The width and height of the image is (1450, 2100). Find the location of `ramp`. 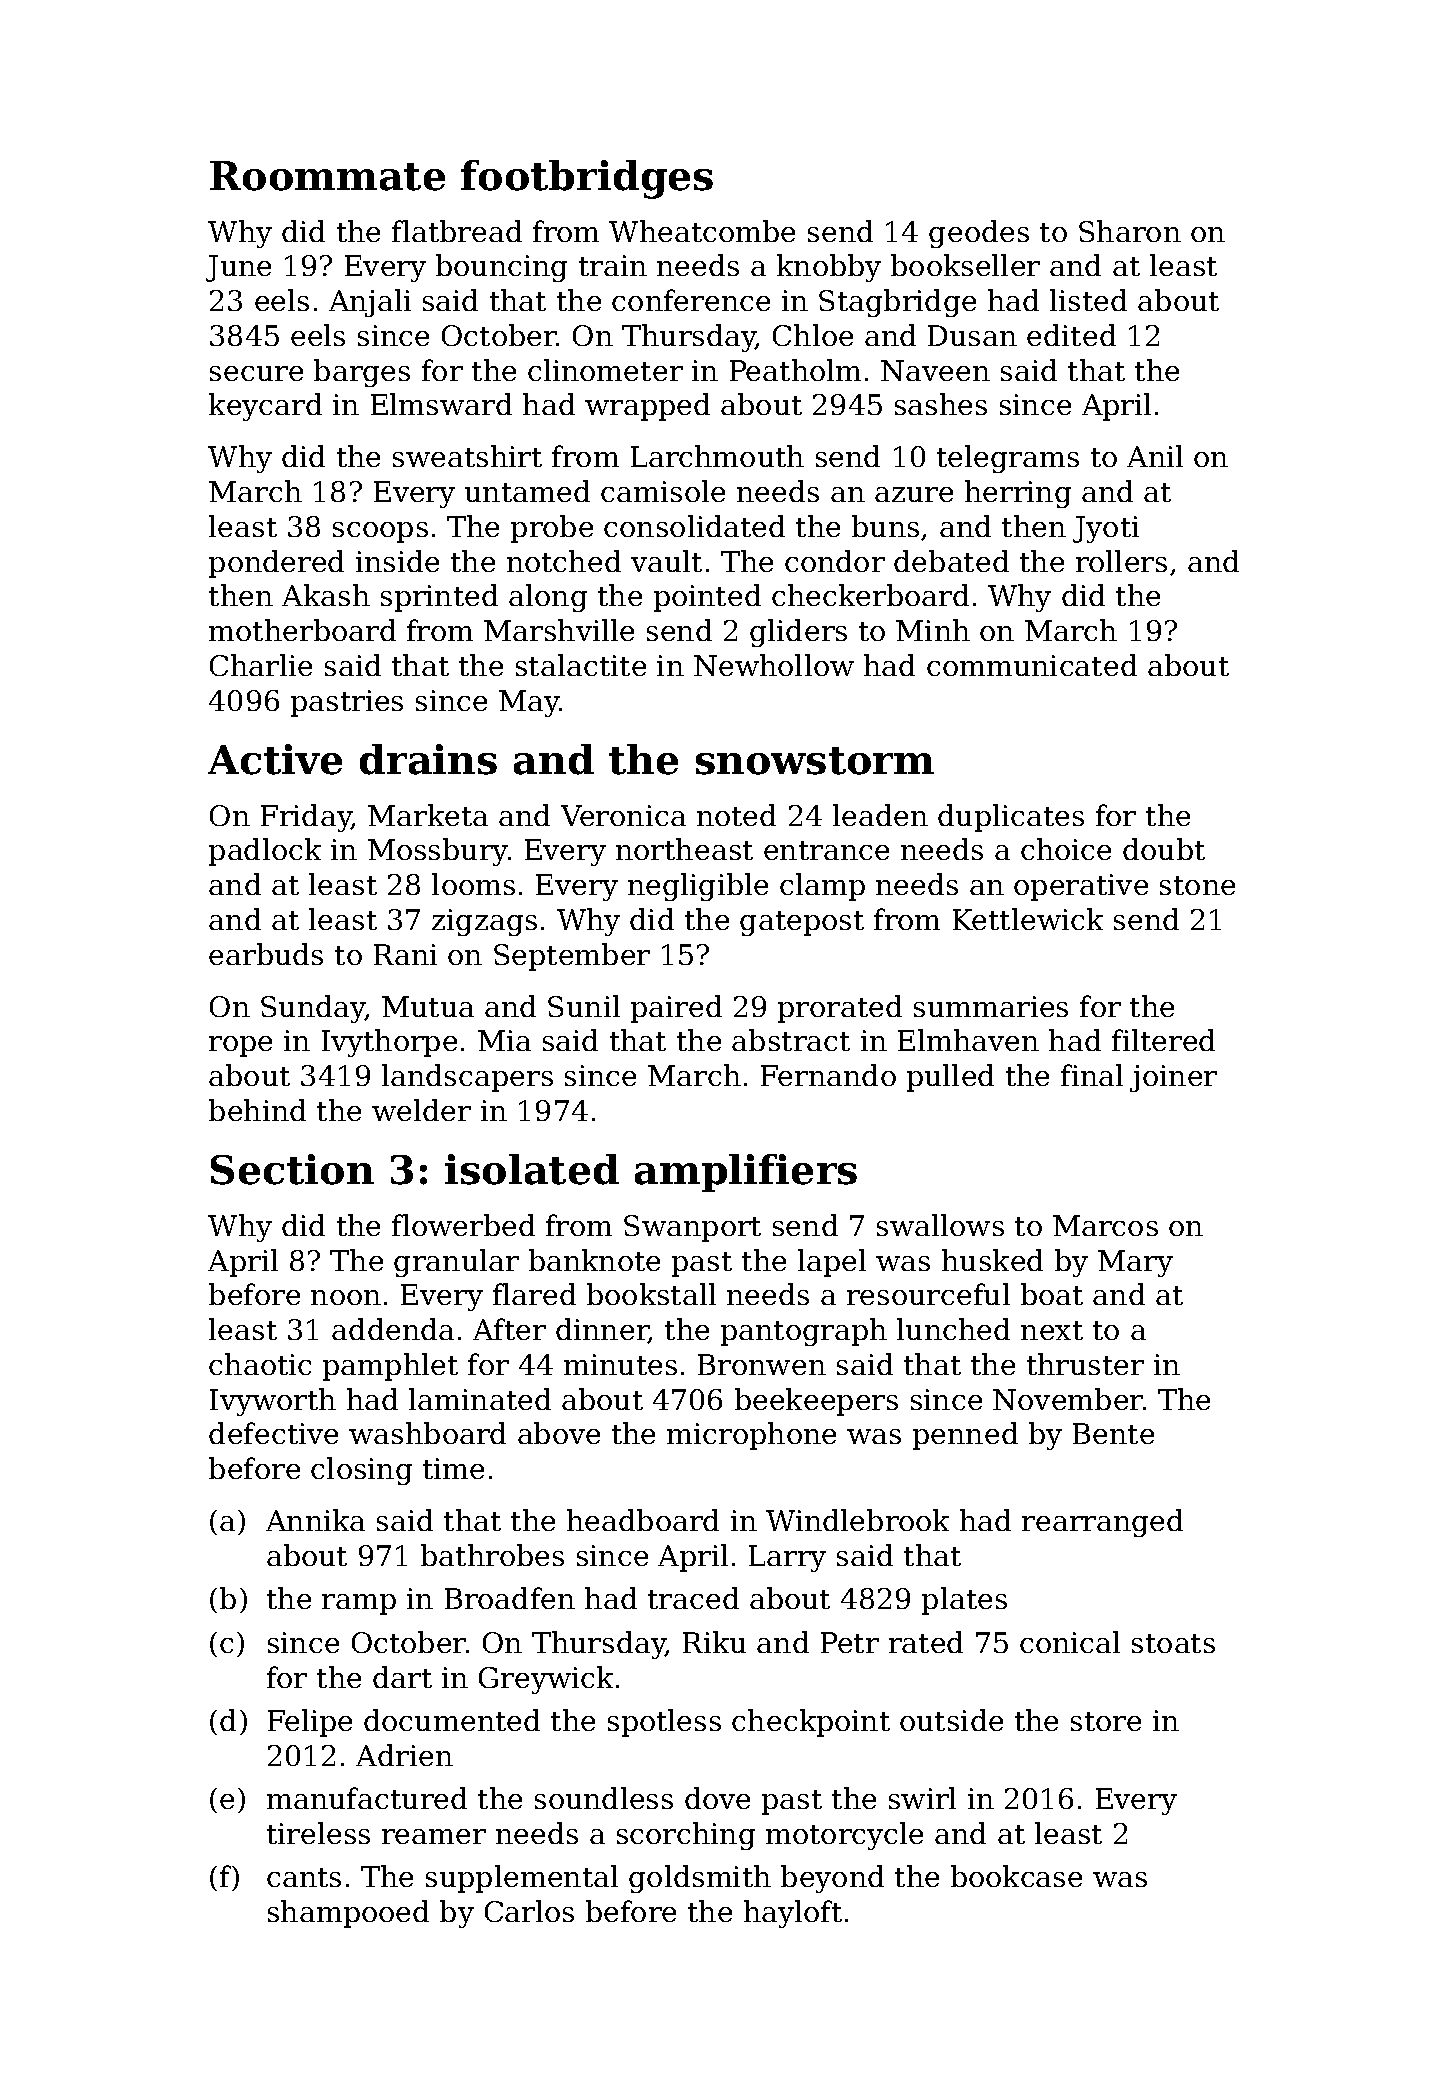

ramp is located at coordinates (359, 1604).
